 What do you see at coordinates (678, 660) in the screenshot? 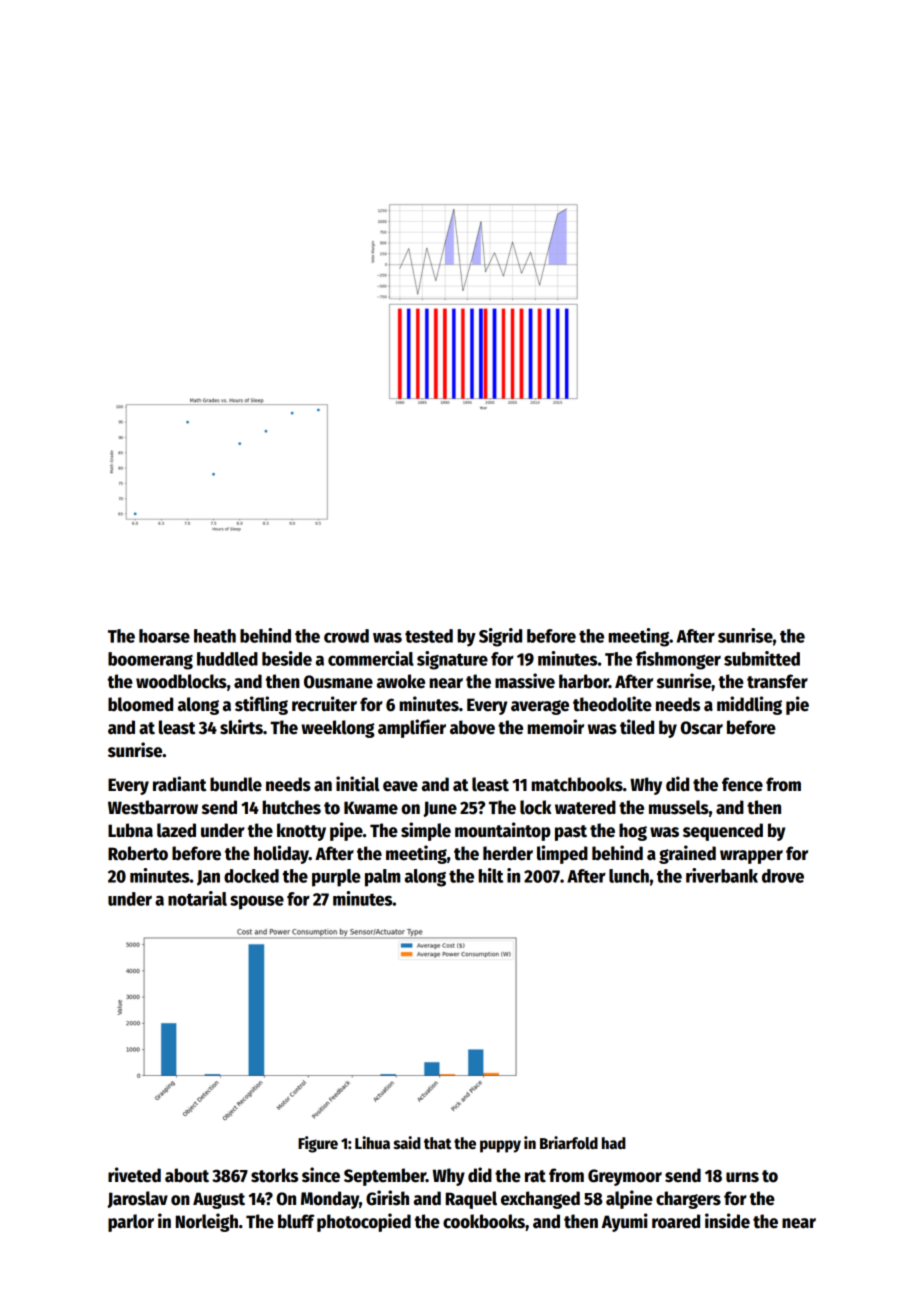
I see `fishmonger` at bounding box center [678, 660].
